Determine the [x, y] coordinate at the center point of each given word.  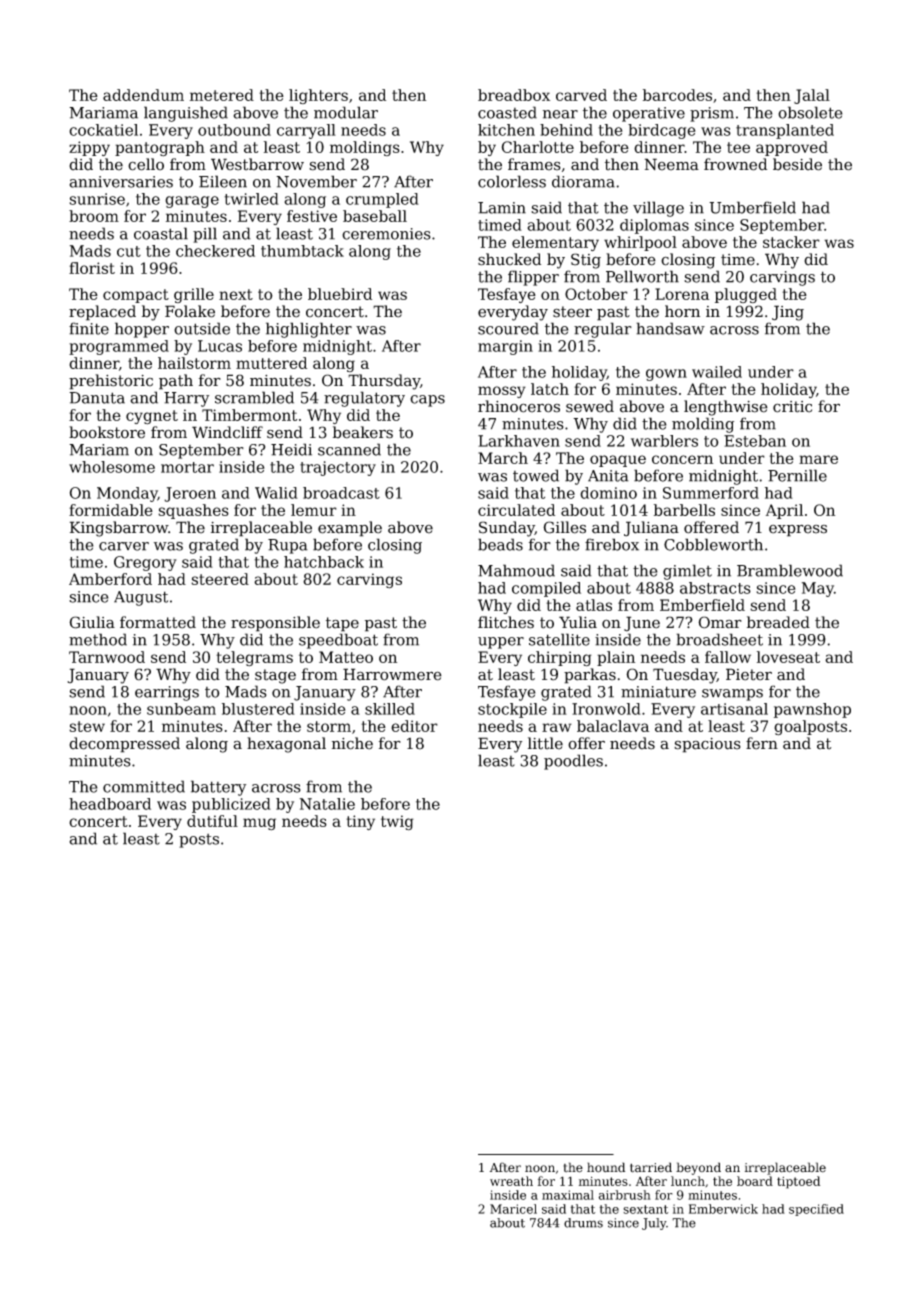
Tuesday [685, 676]
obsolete [810, 112]
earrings [167, 693]
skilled [390, 709]
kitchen [506, 130]
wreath [511, 1181]
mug [259, 824]
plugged [746, 295]
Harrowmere [392, 674]
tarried [651, 1167]
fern [762, 743]
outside [202, 328]
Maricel [513, 1209]
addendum [143, 95]
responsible [275, 624]
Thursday [384, 382]
